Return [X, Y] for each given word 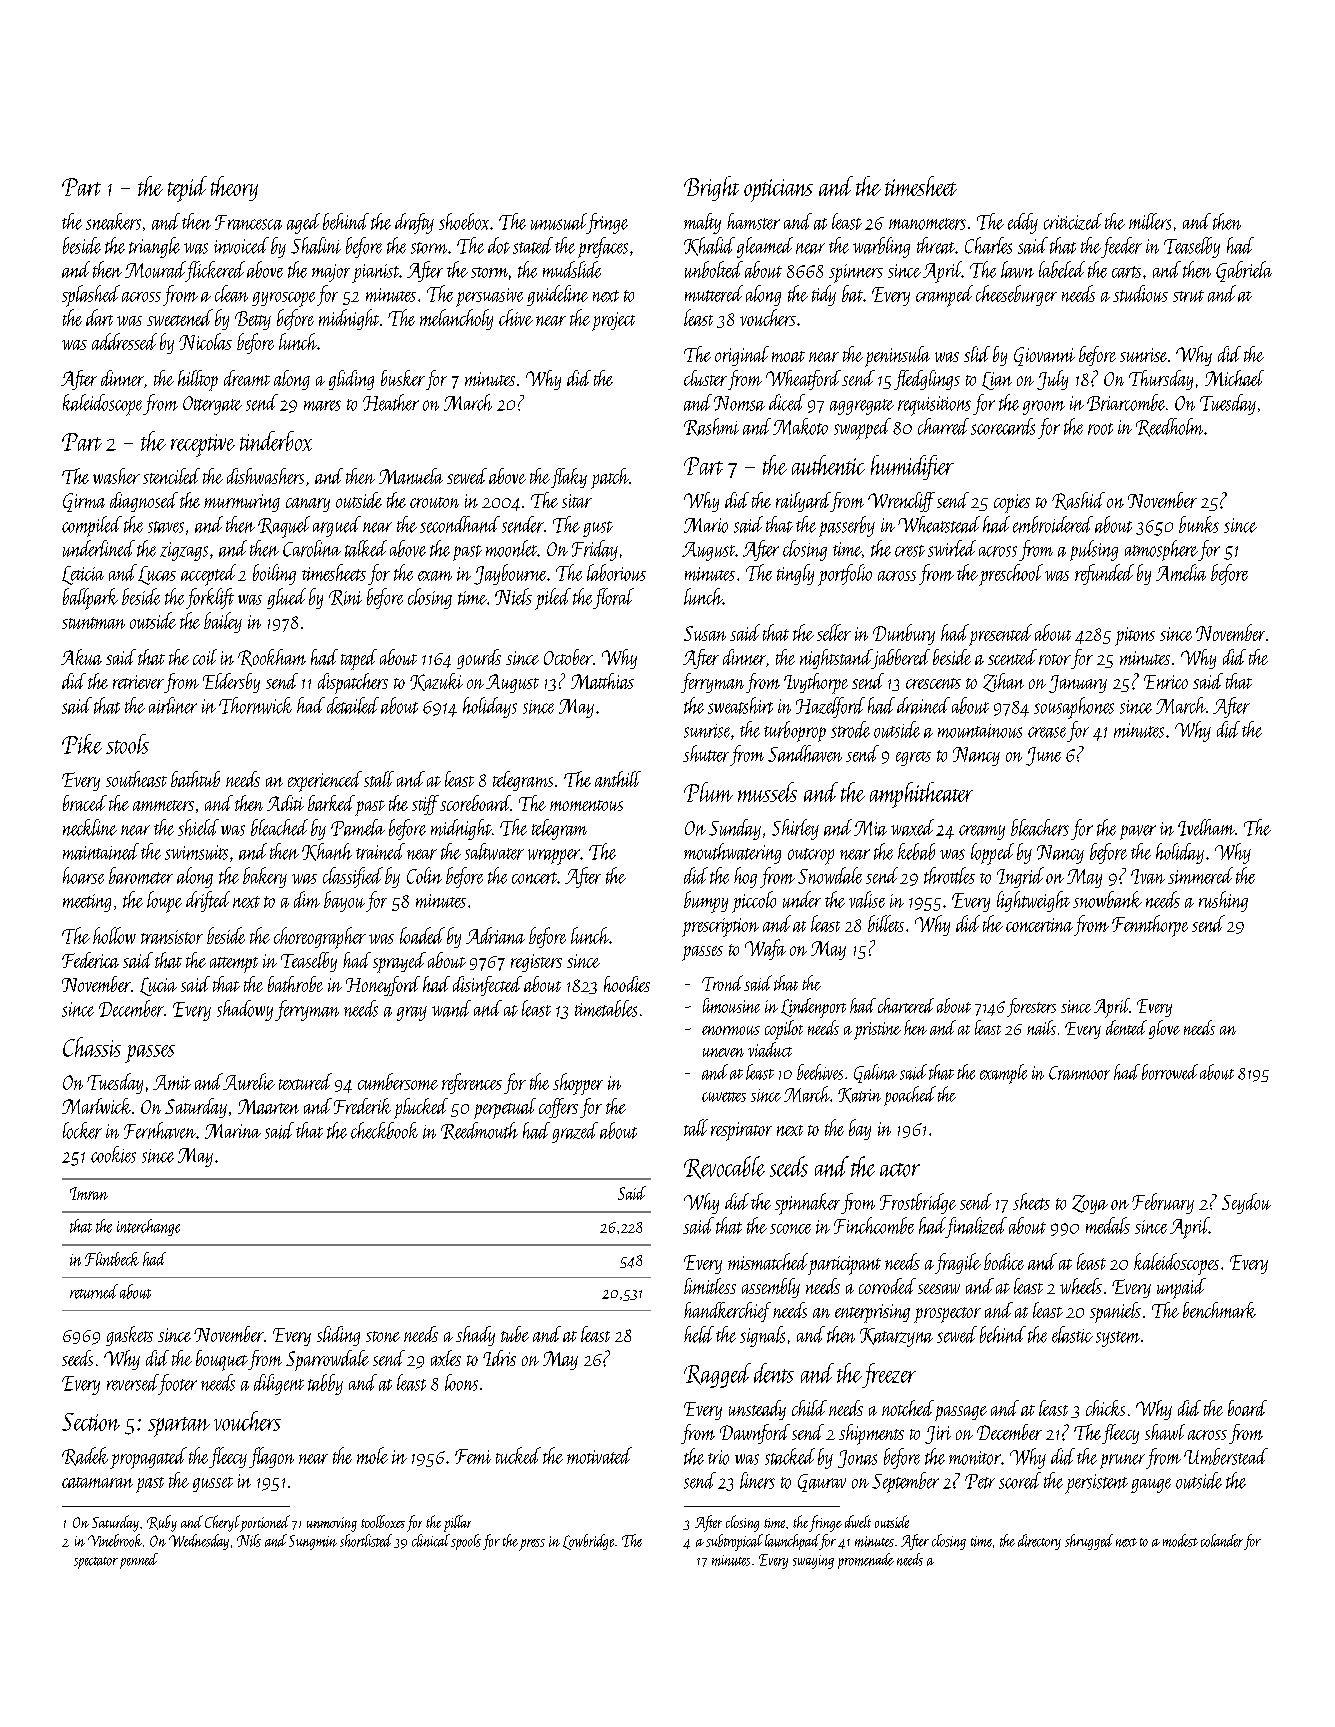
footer [177, 1384]
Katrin [859, 1095]
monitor [975, 1458]
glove [1164, 1029]
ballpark [90, 599]
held [699, 1334]
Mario [706, 525]
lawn [1017, 269]
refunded [1104, 574]
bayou [344, 901]
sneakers [113, 221]
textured [305, 1081]
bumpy [706, 902]
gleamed [765, 247]
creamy [982, 832]
